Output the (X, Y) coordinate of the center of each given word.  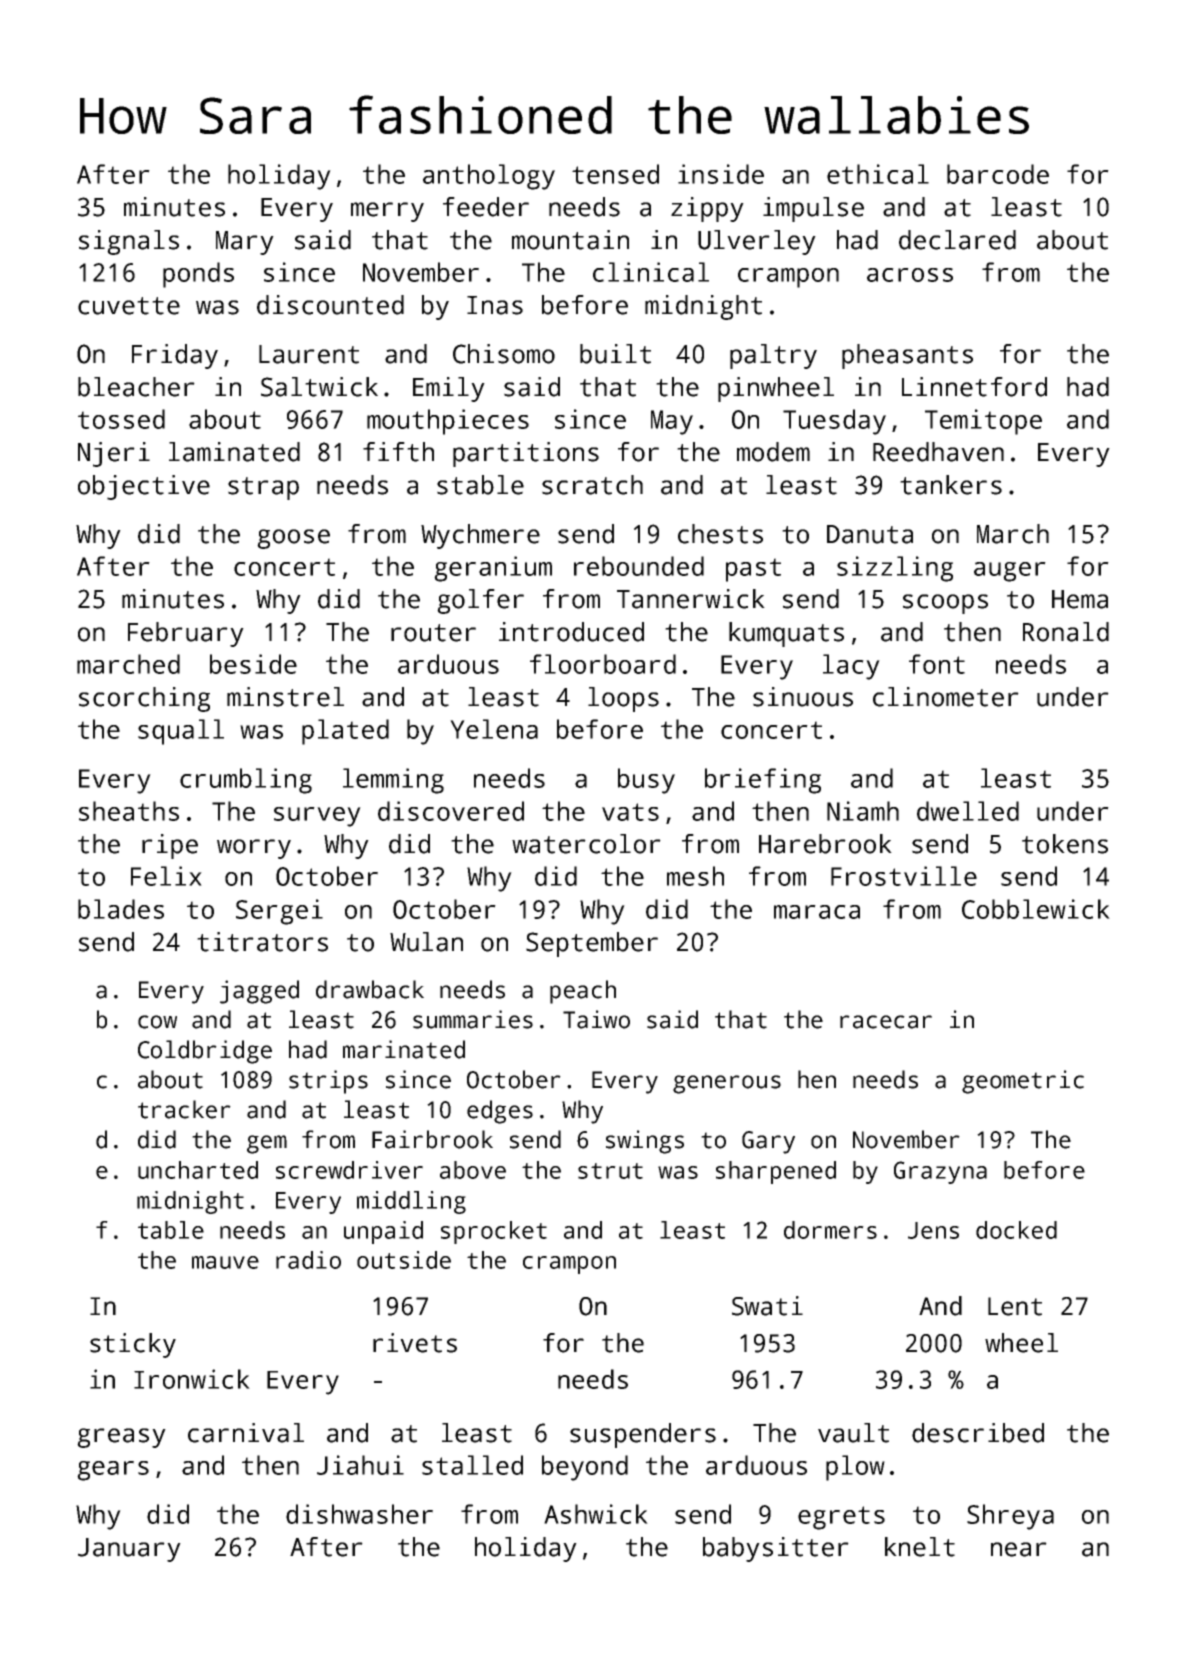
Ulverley (757, 242)
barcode (998, 174)
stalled (472, 1465)
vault (853, 1433)
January (129, 1550)
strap (263, 488)
